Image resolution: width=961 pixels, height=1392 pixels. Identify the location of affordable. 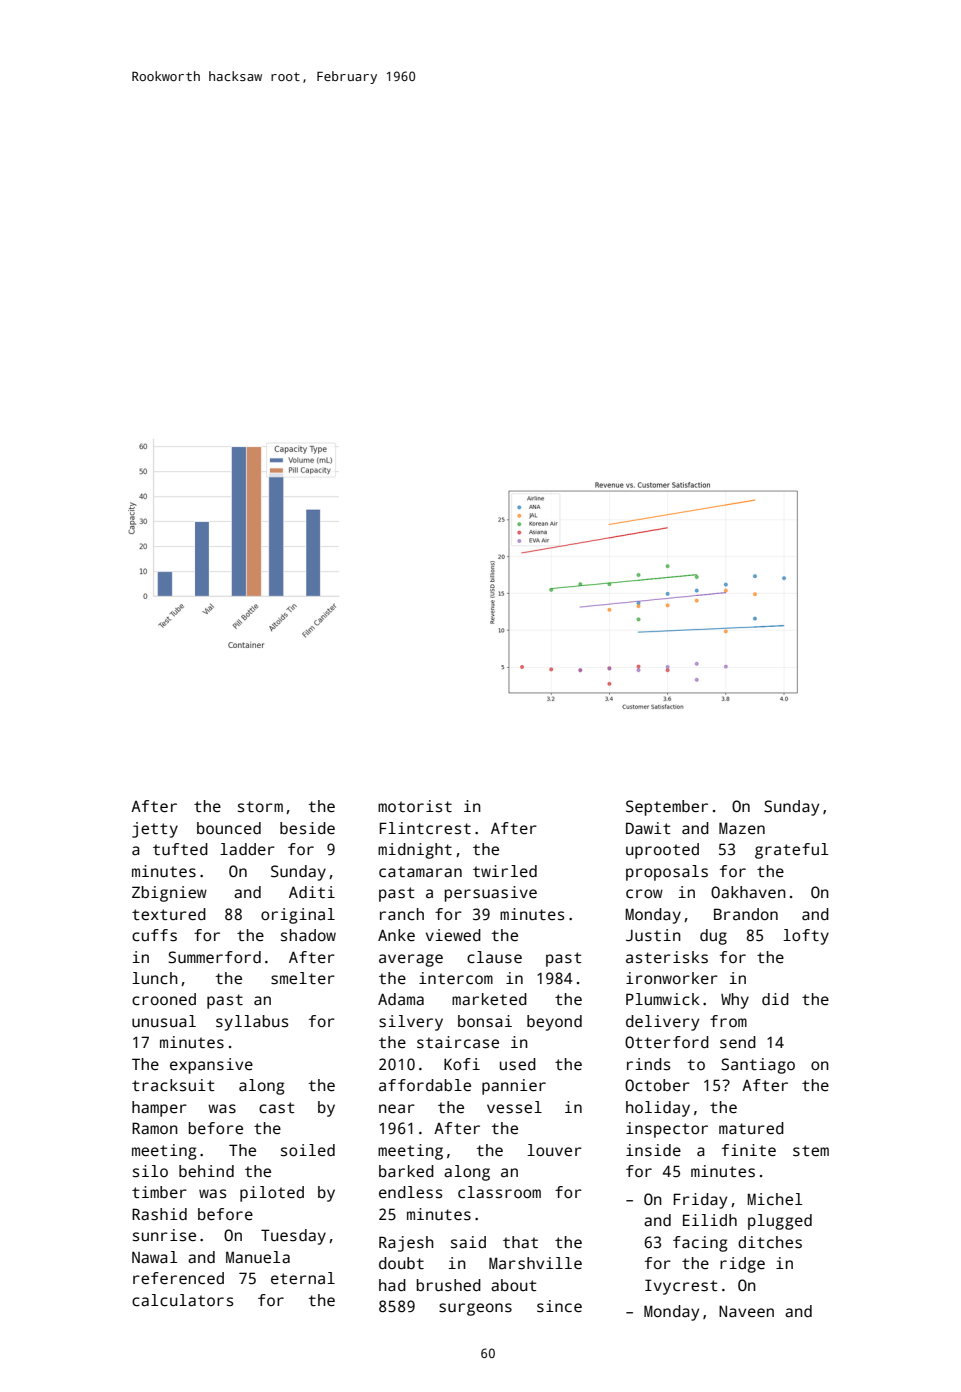
(425, 1085).
